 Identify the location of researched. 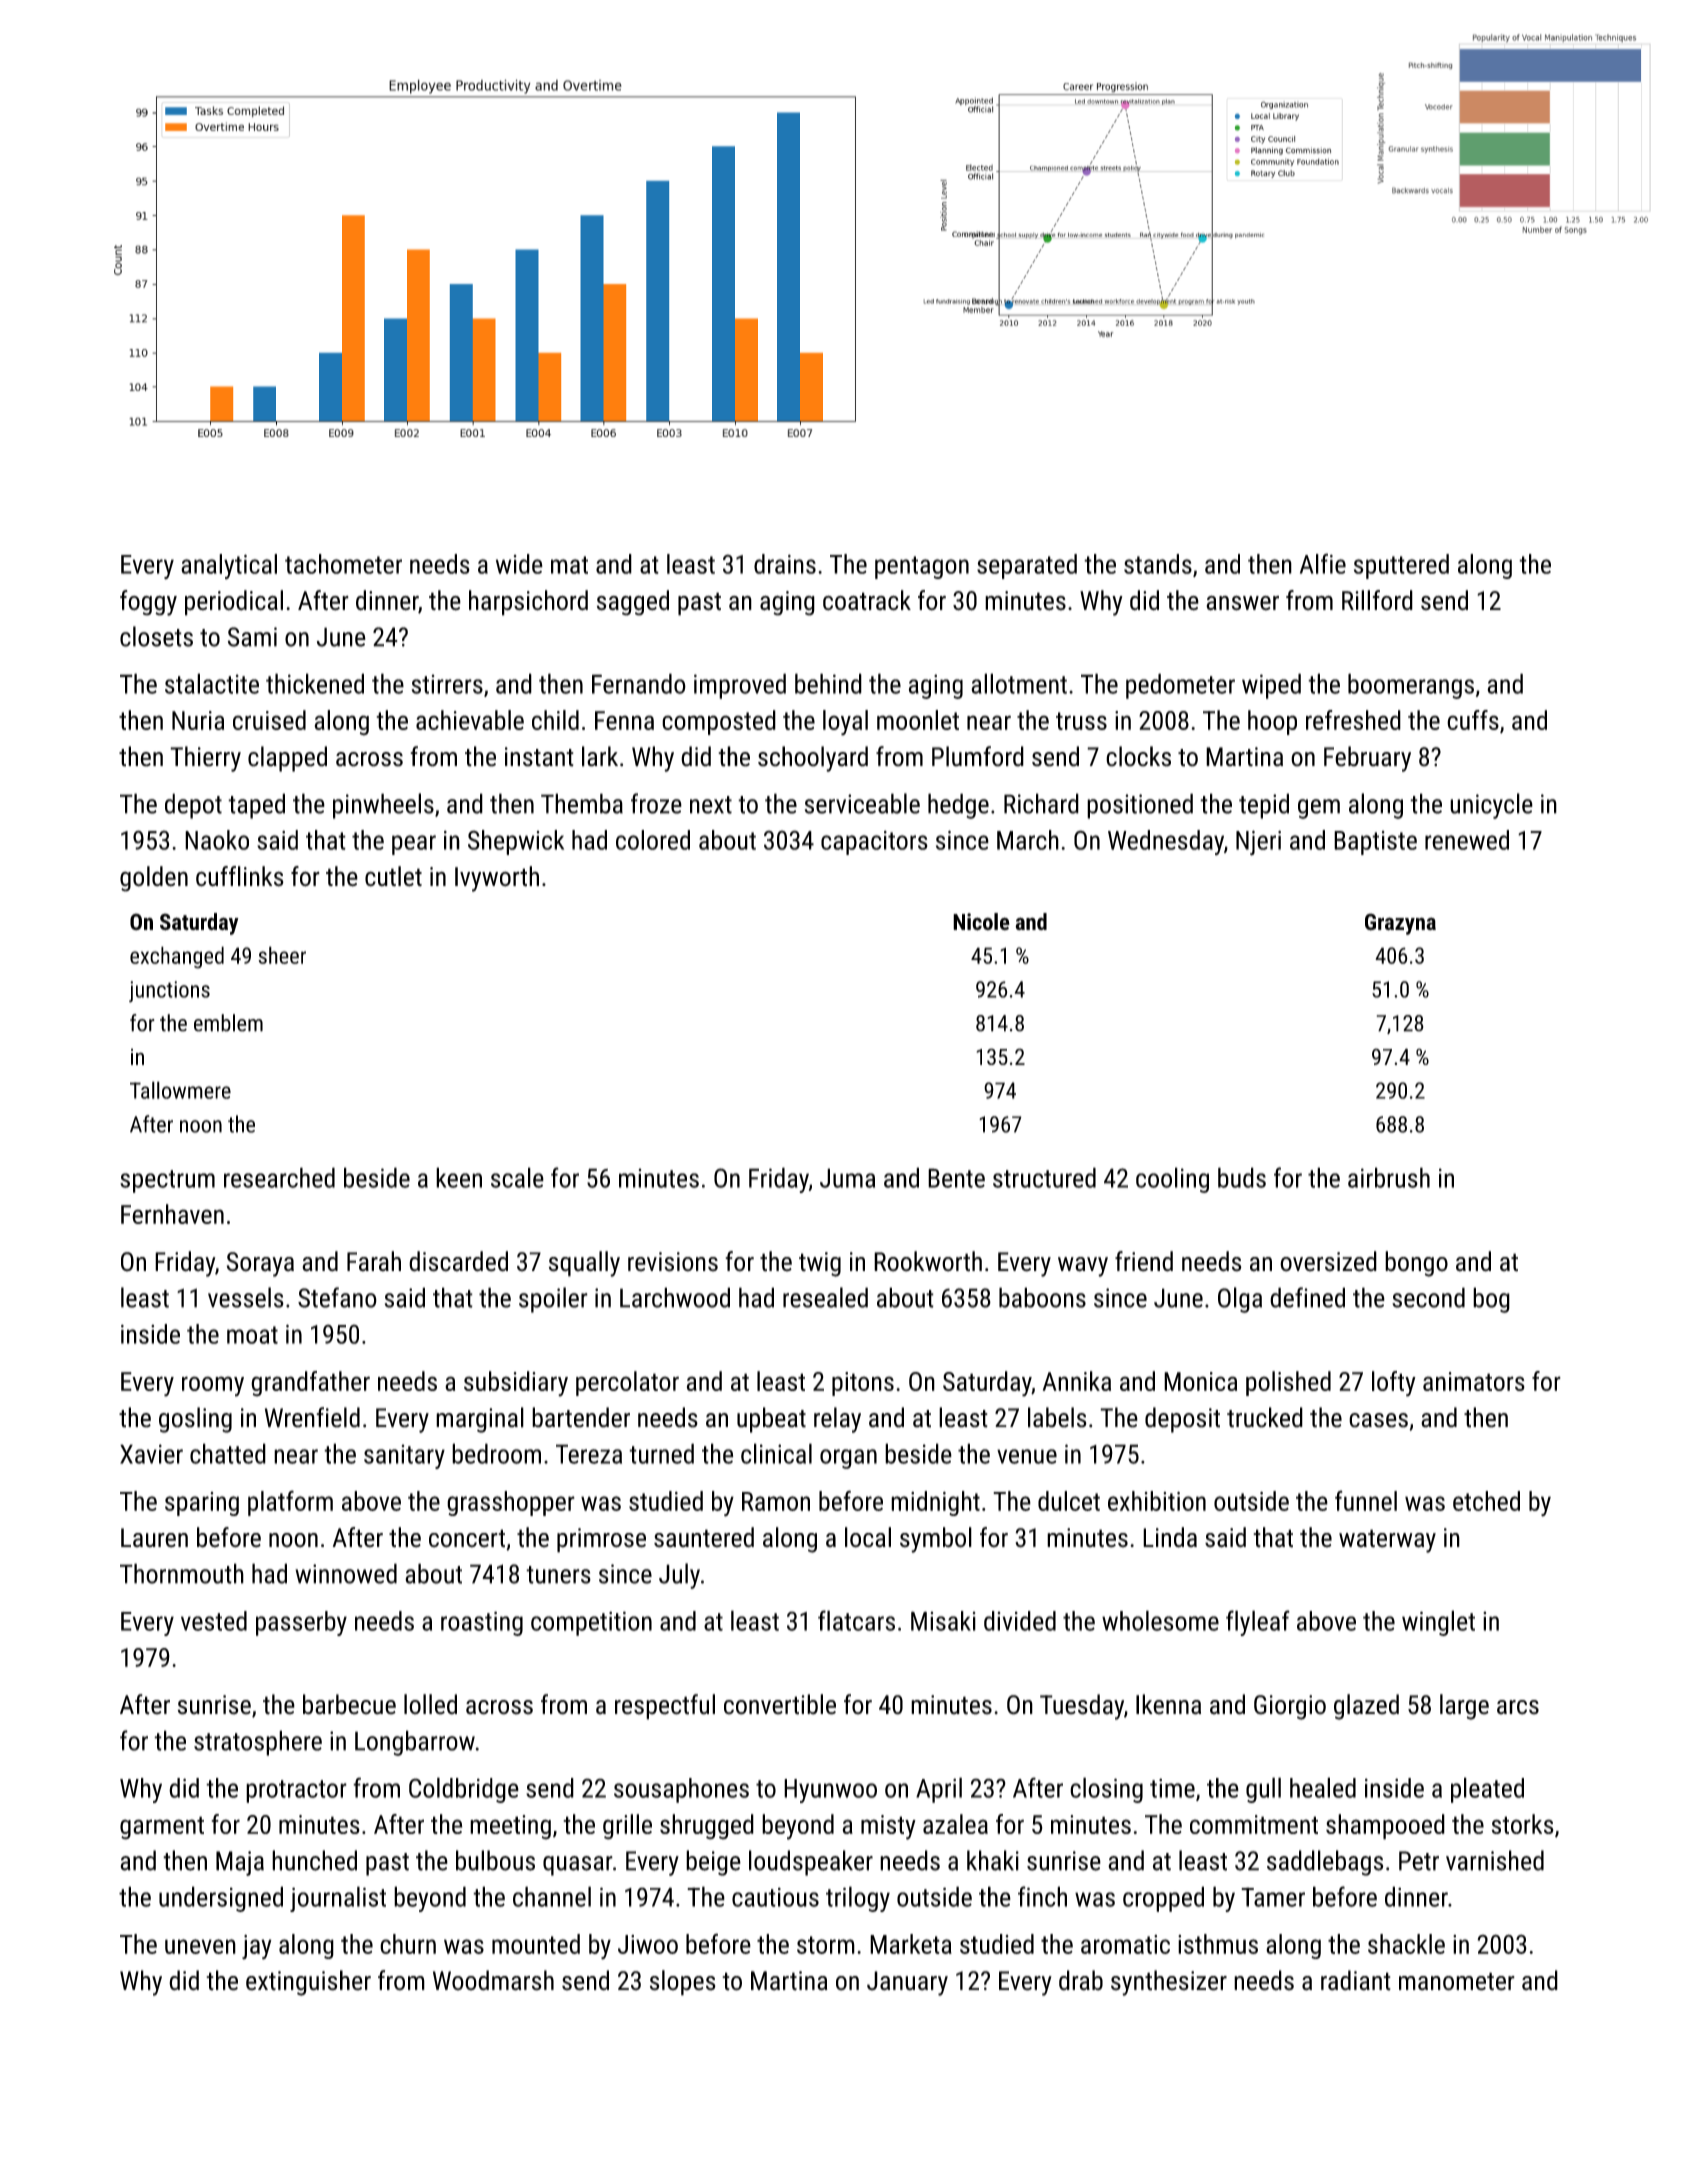
(279, 1177).
